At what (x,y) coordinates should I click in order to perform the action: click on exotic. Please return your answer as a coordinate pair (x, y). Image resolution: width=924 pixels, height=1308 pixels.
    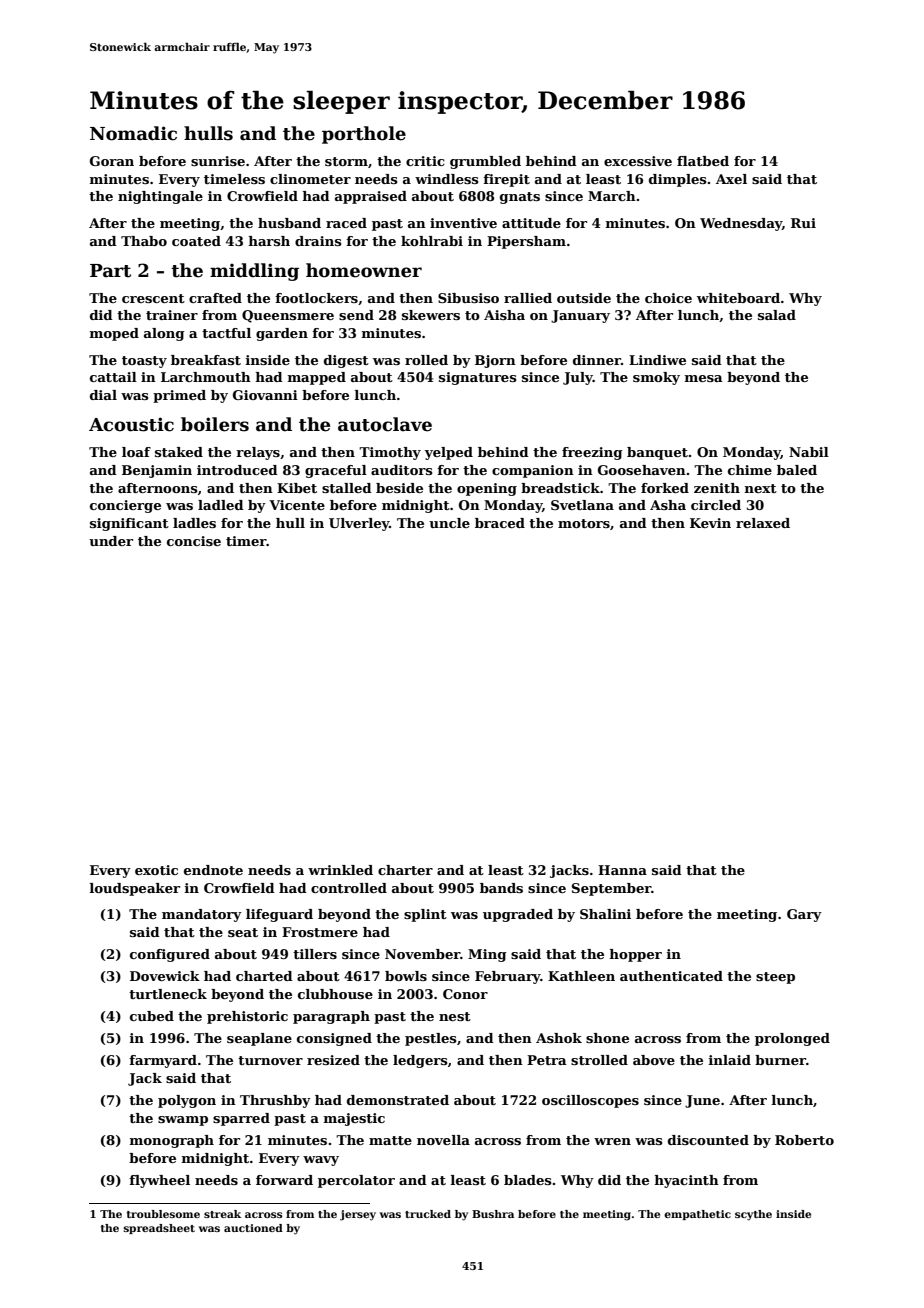
    Looking at the image, I should click on (156, 870).
